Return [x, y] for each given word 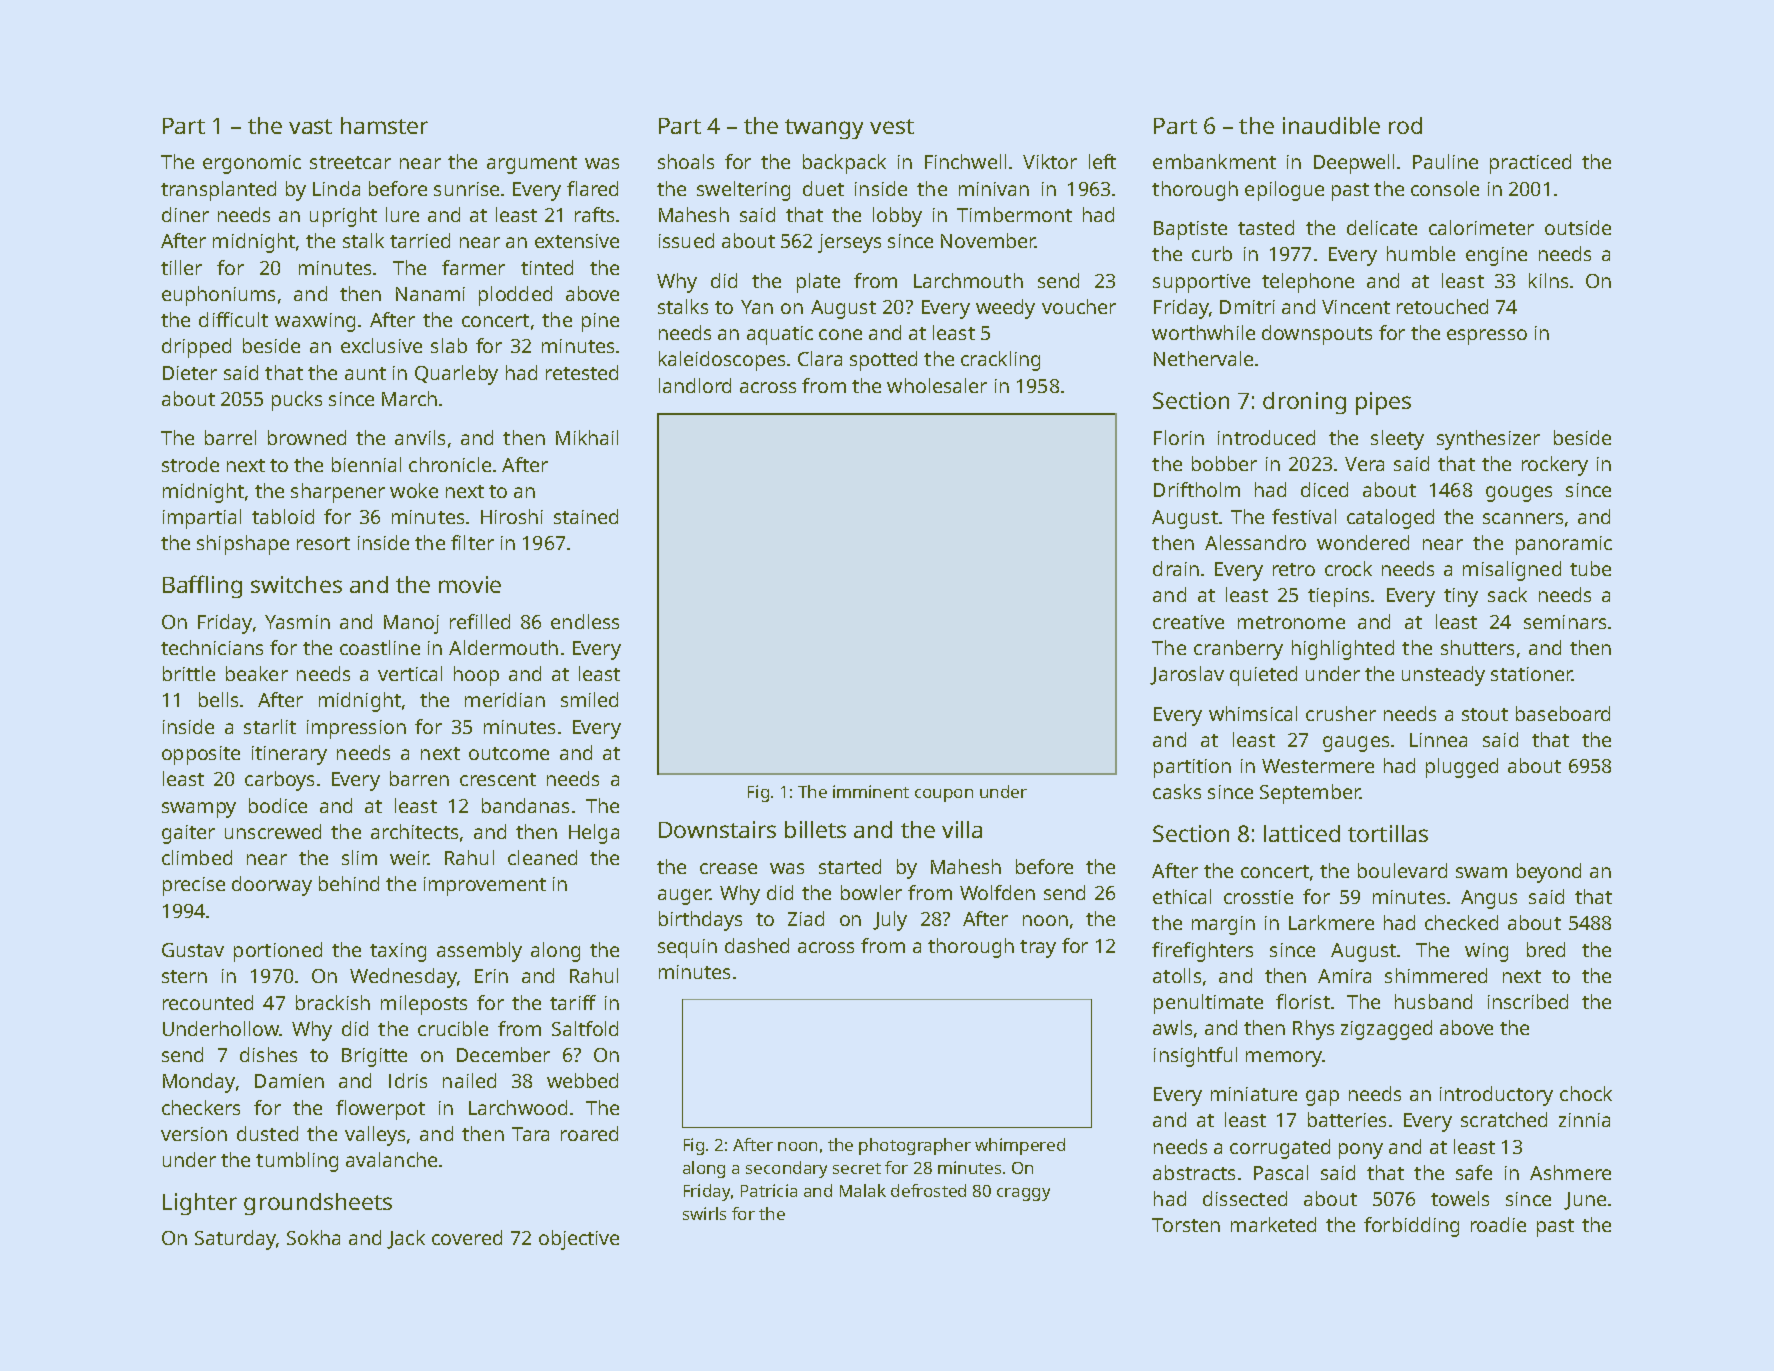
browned [307, 437]
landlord [695, 385]
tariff [573, 1002]
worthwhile [1203, 332]
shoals [686, 161]
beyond [1549, 873]
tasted [1266, 227]
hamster [384, 125]
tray [1038, 949]
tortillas [1388, 833]
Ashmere [1570, 1172]
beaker [257, 673]
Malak [863, 1190]
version [194, 1134]
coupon [944, 795]
